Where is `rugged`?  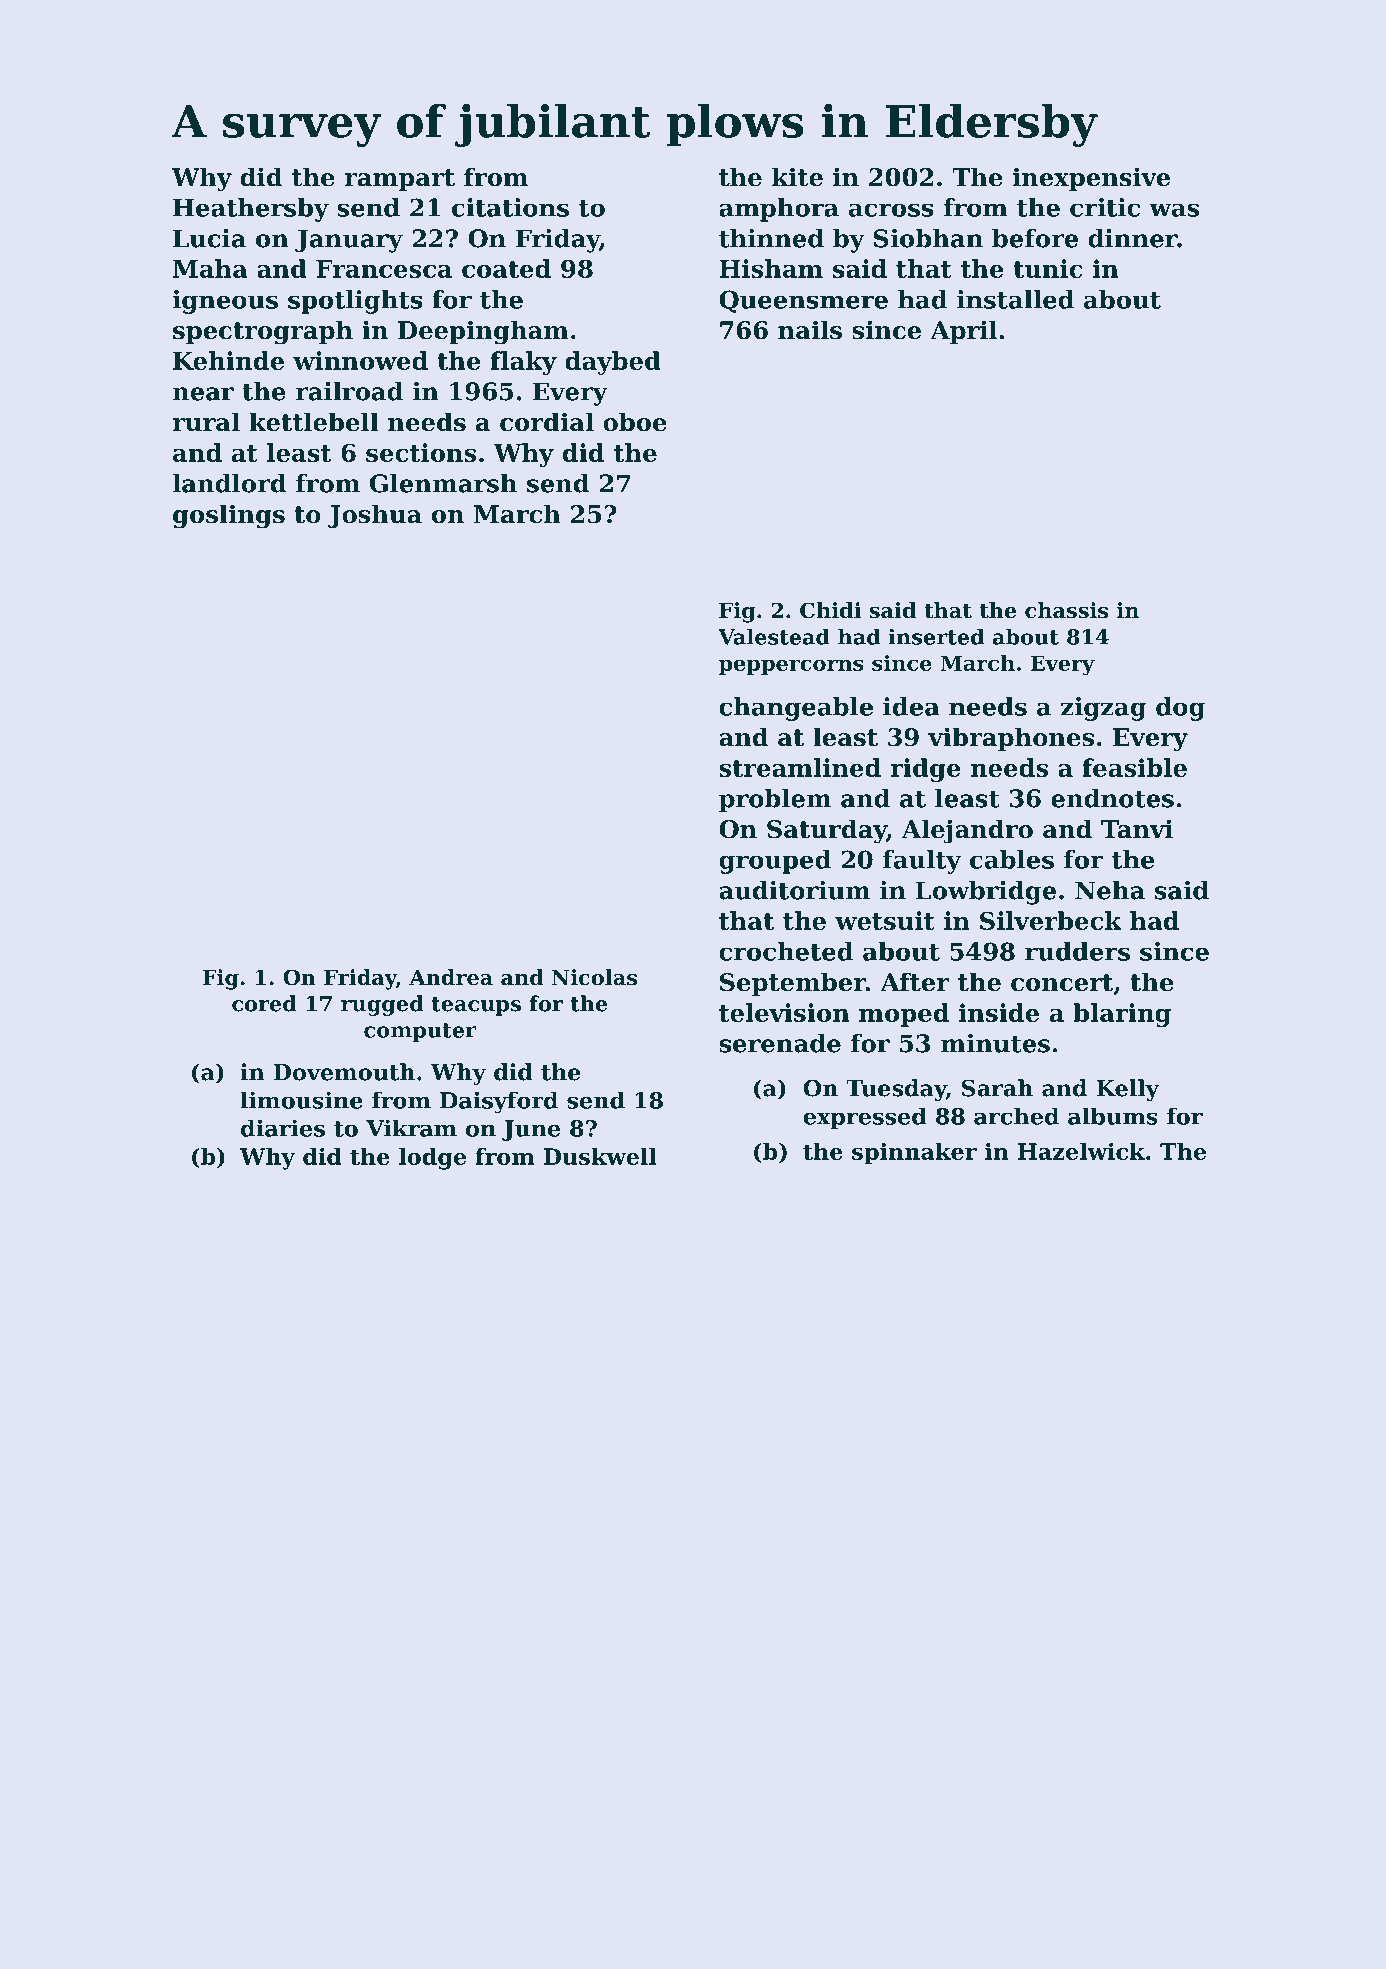 rugged is located at coordinates (382, 1005).
